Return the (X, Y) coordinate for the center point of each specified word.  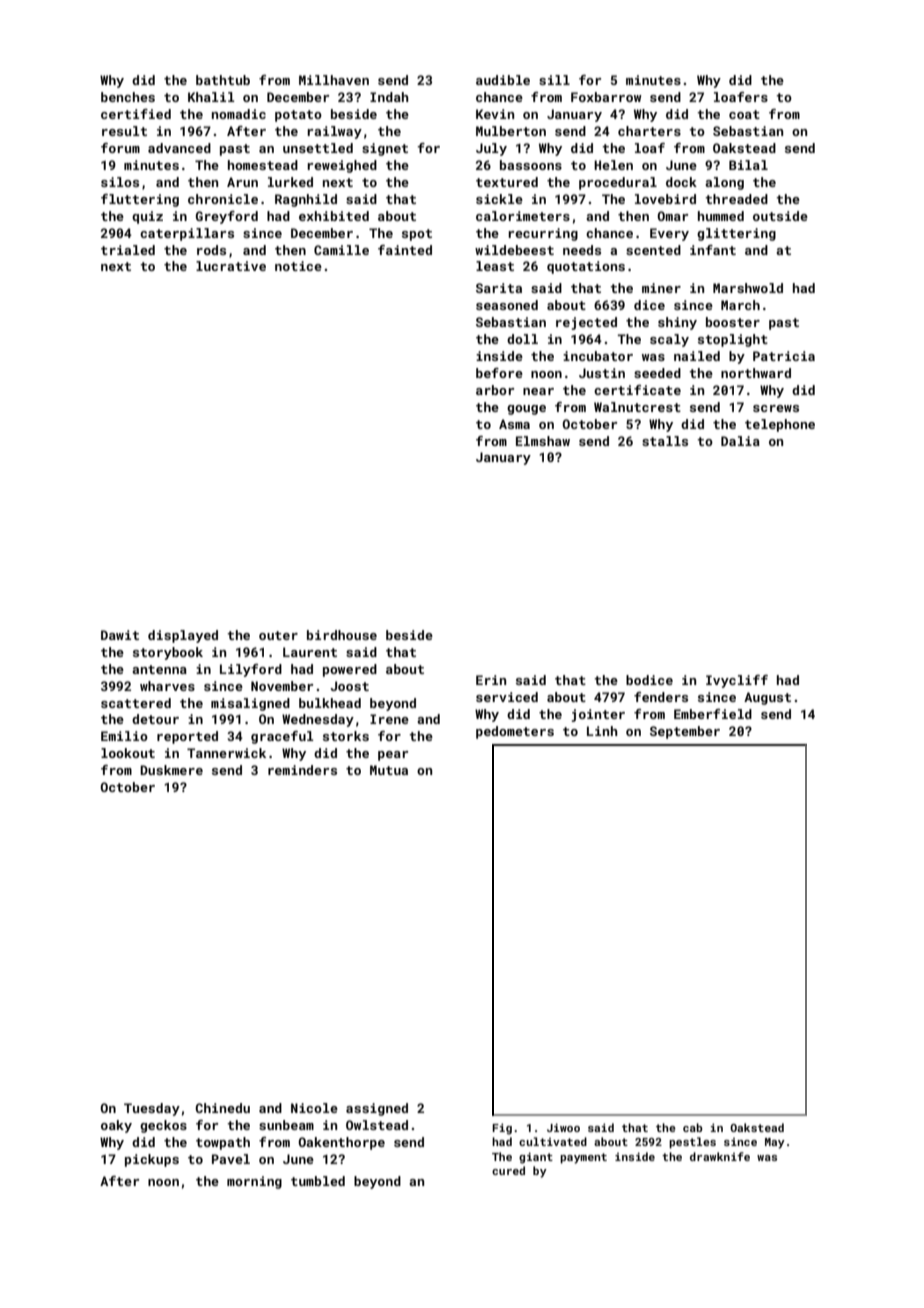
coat (744, 114)
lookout (128, 753)
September (685, 732)
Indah (389, 97)
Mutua (389, 770)
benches (128, 97)
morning (254, 1182)
